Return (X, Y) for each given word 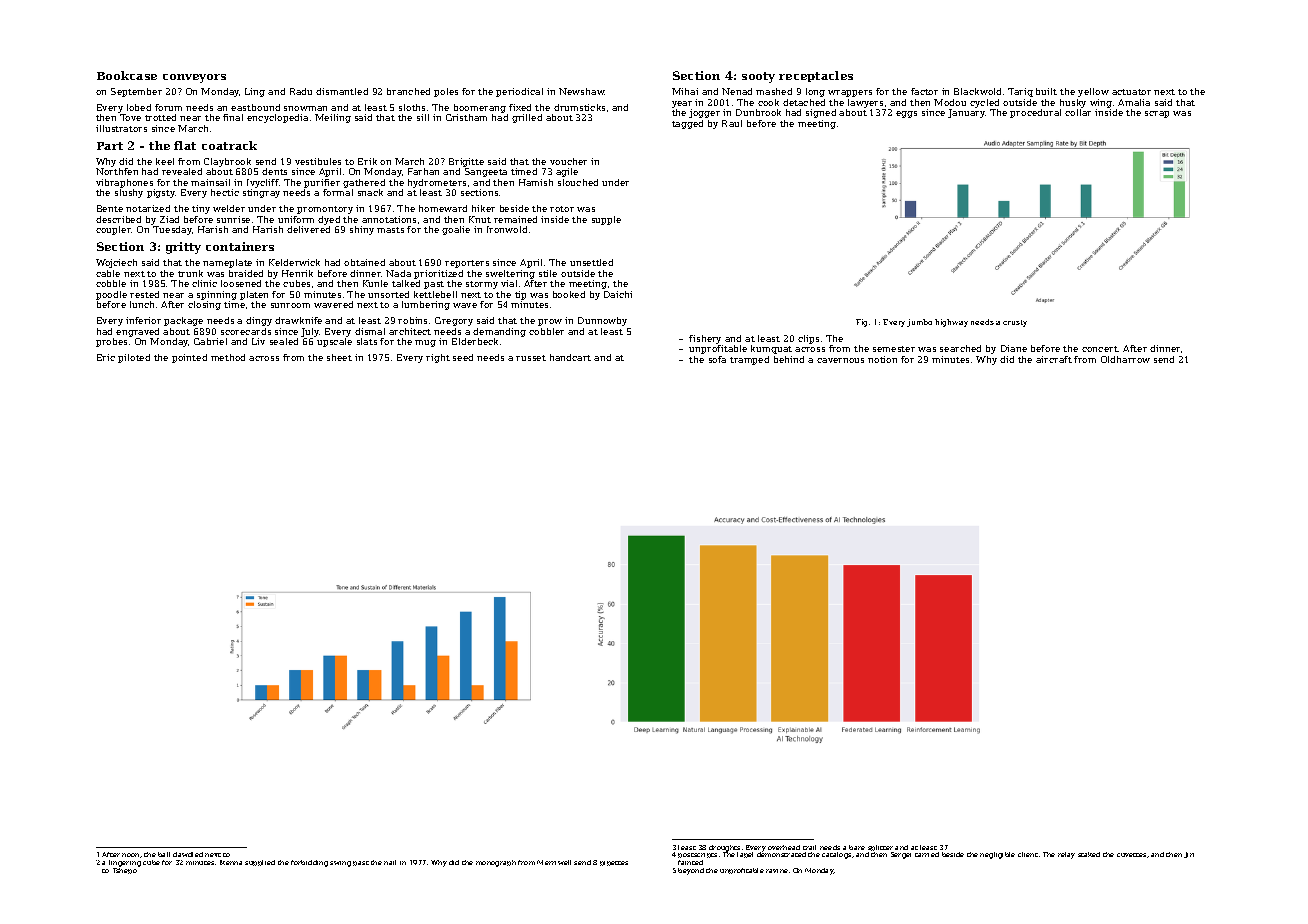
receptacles (816, 76)
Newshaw (582, 91)
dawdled (188, 854)
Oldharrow (1125, 359)
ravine (777, 871)
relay (1066, 855)
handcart (570, 357)
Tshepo (125, 871)
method (228, 357)
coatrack (229, 145)
